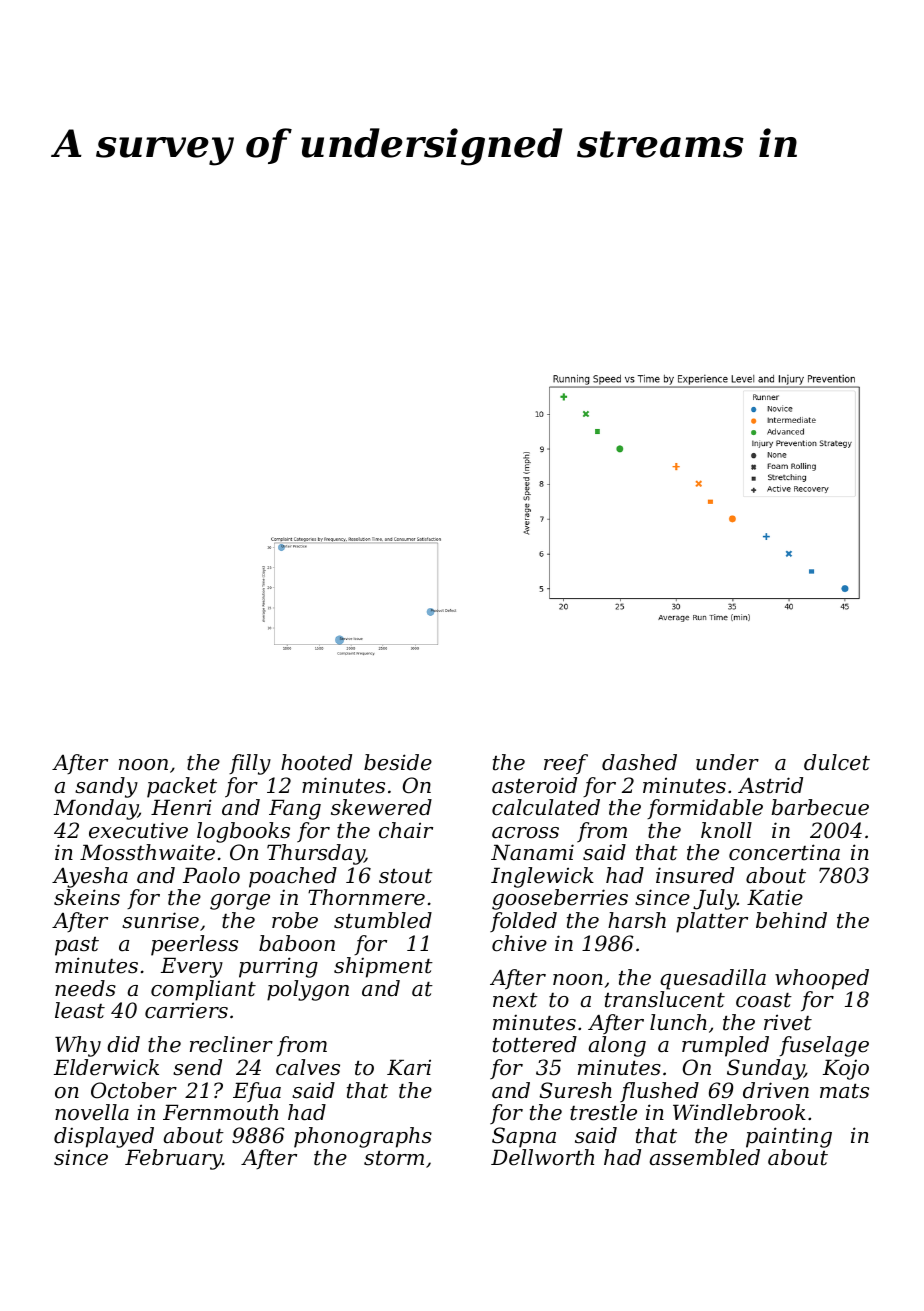 The width and height of the page is (924, 1311). I want to click on calves, so click(308, 1067).
